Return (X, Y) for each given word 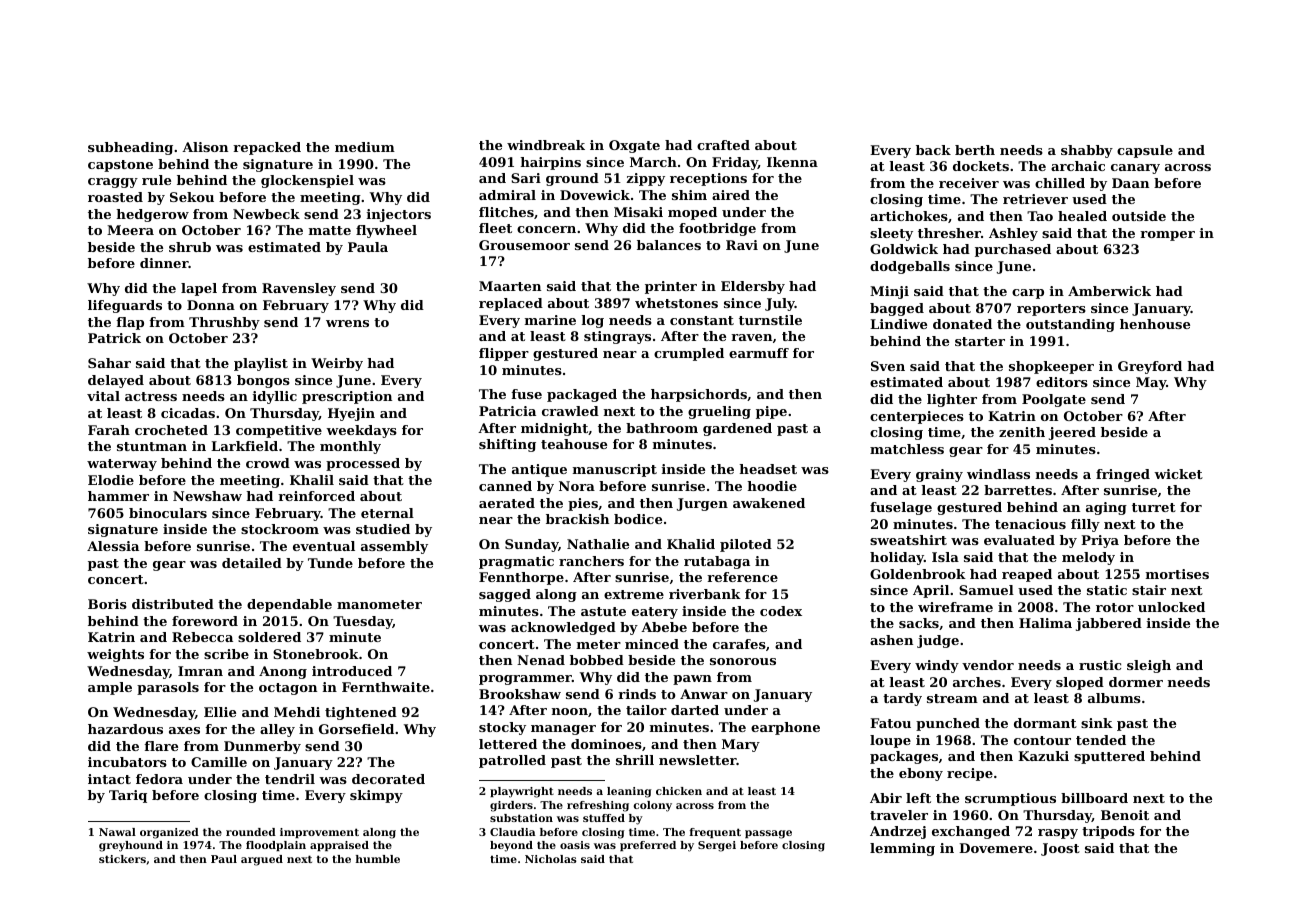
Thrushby (224, 323)
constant (702, 320)
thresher (949, 233)
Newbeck (266, 214)
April (931, 591)
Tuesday (363, 622)
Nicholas (551, 859)
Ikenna (792, 162)
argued (262, 860)
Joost (1060, 849)
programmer (525, 680)
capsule (1145, 151)
